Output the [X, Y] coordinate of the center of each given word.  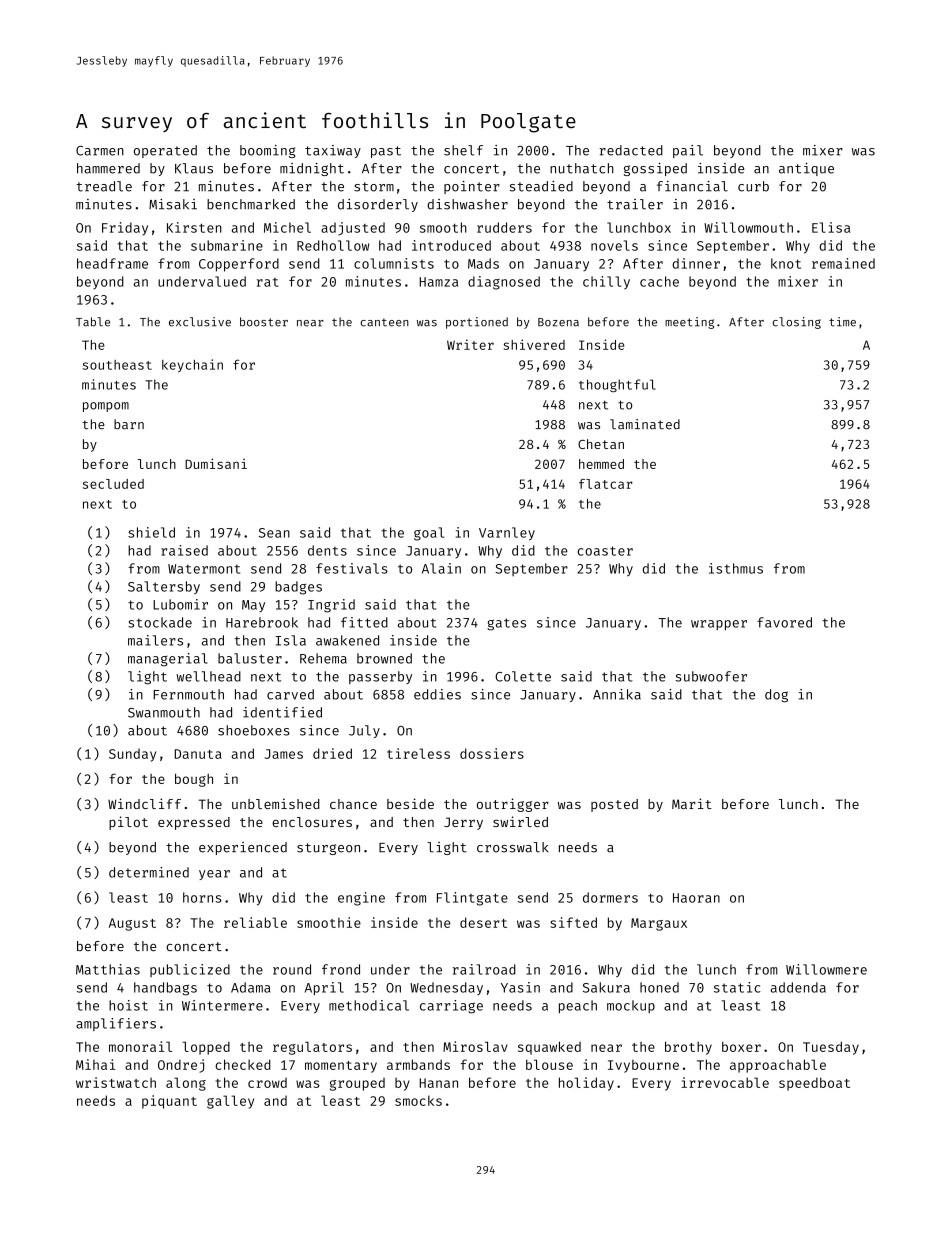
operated [165, 151]
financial [692, 186]
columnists [394, 263]
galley [230, 1102]
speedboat [814, 1084]
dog [776, 695]
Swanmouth [164, 712]
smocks [418, 1100]
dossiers [492, 753]
